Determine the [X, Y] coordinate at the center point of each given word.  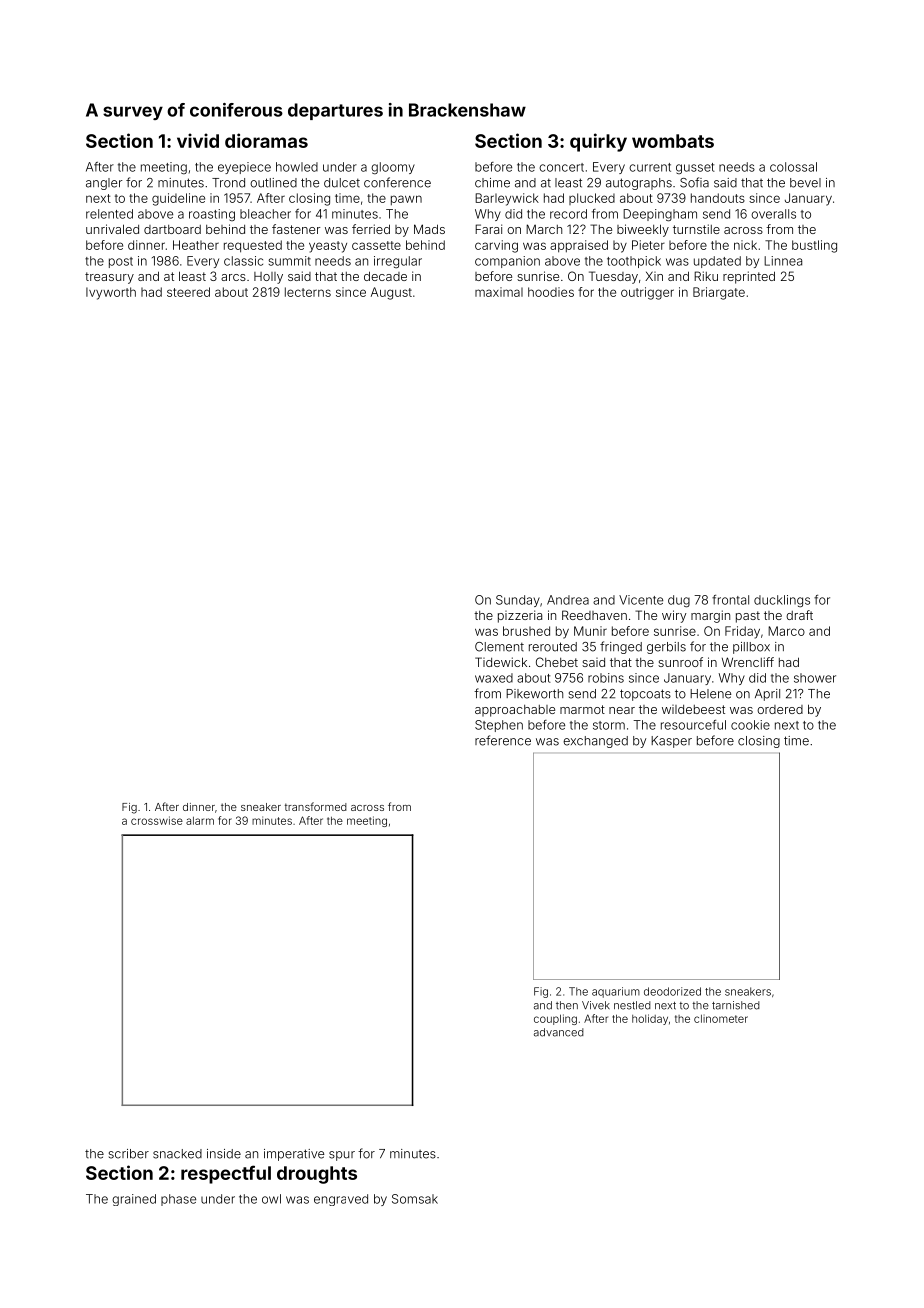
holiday [650, 1019]
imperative [294, 1155]
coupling [555, 1019]
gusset [695, 168]
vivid [198, 140]
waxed [494, 678]
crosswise [157, 820]
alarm [200, 821]
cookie [750, 725]
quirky [598, 142]
